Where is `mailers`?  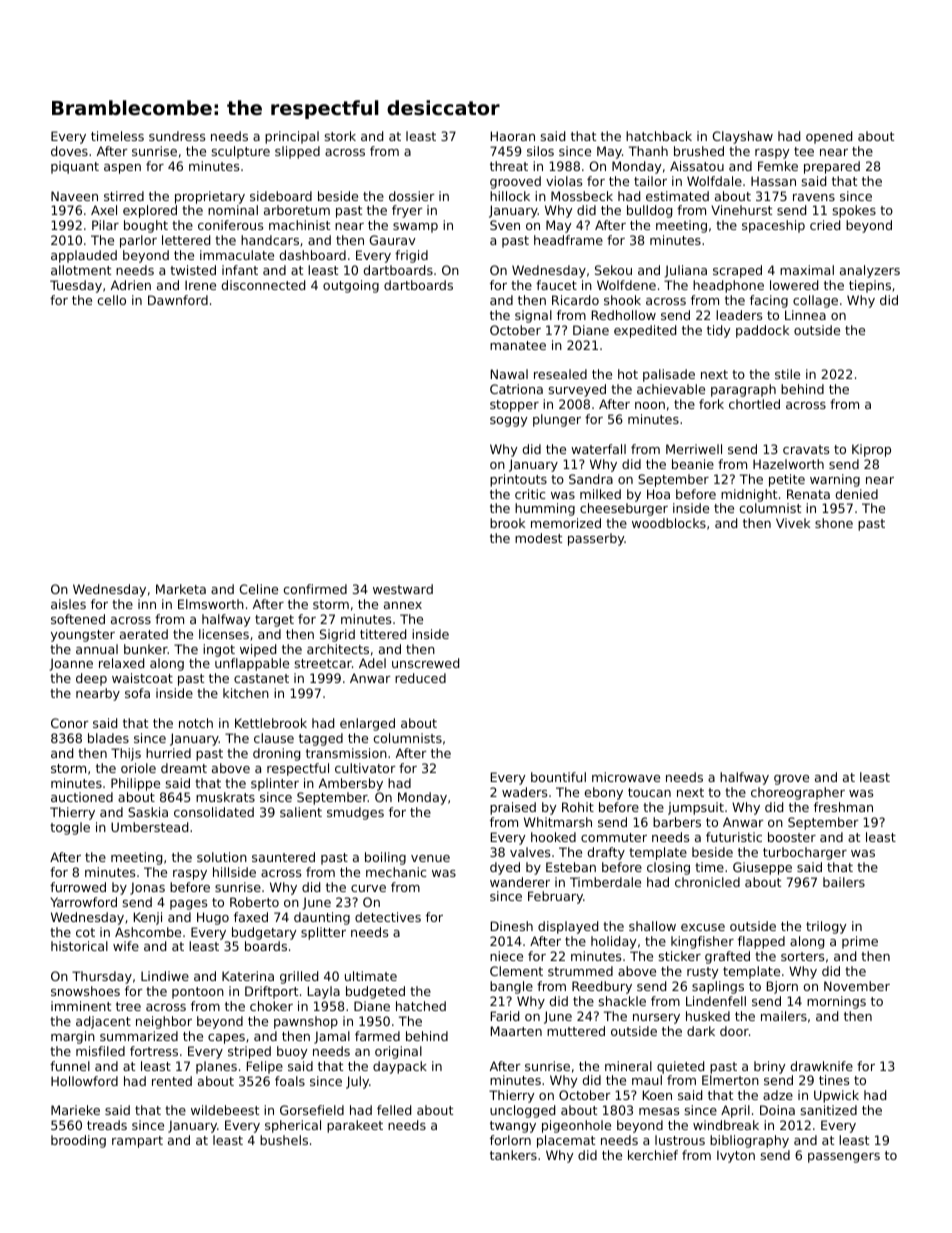
mailers is located at coordinates (784, 1016).
